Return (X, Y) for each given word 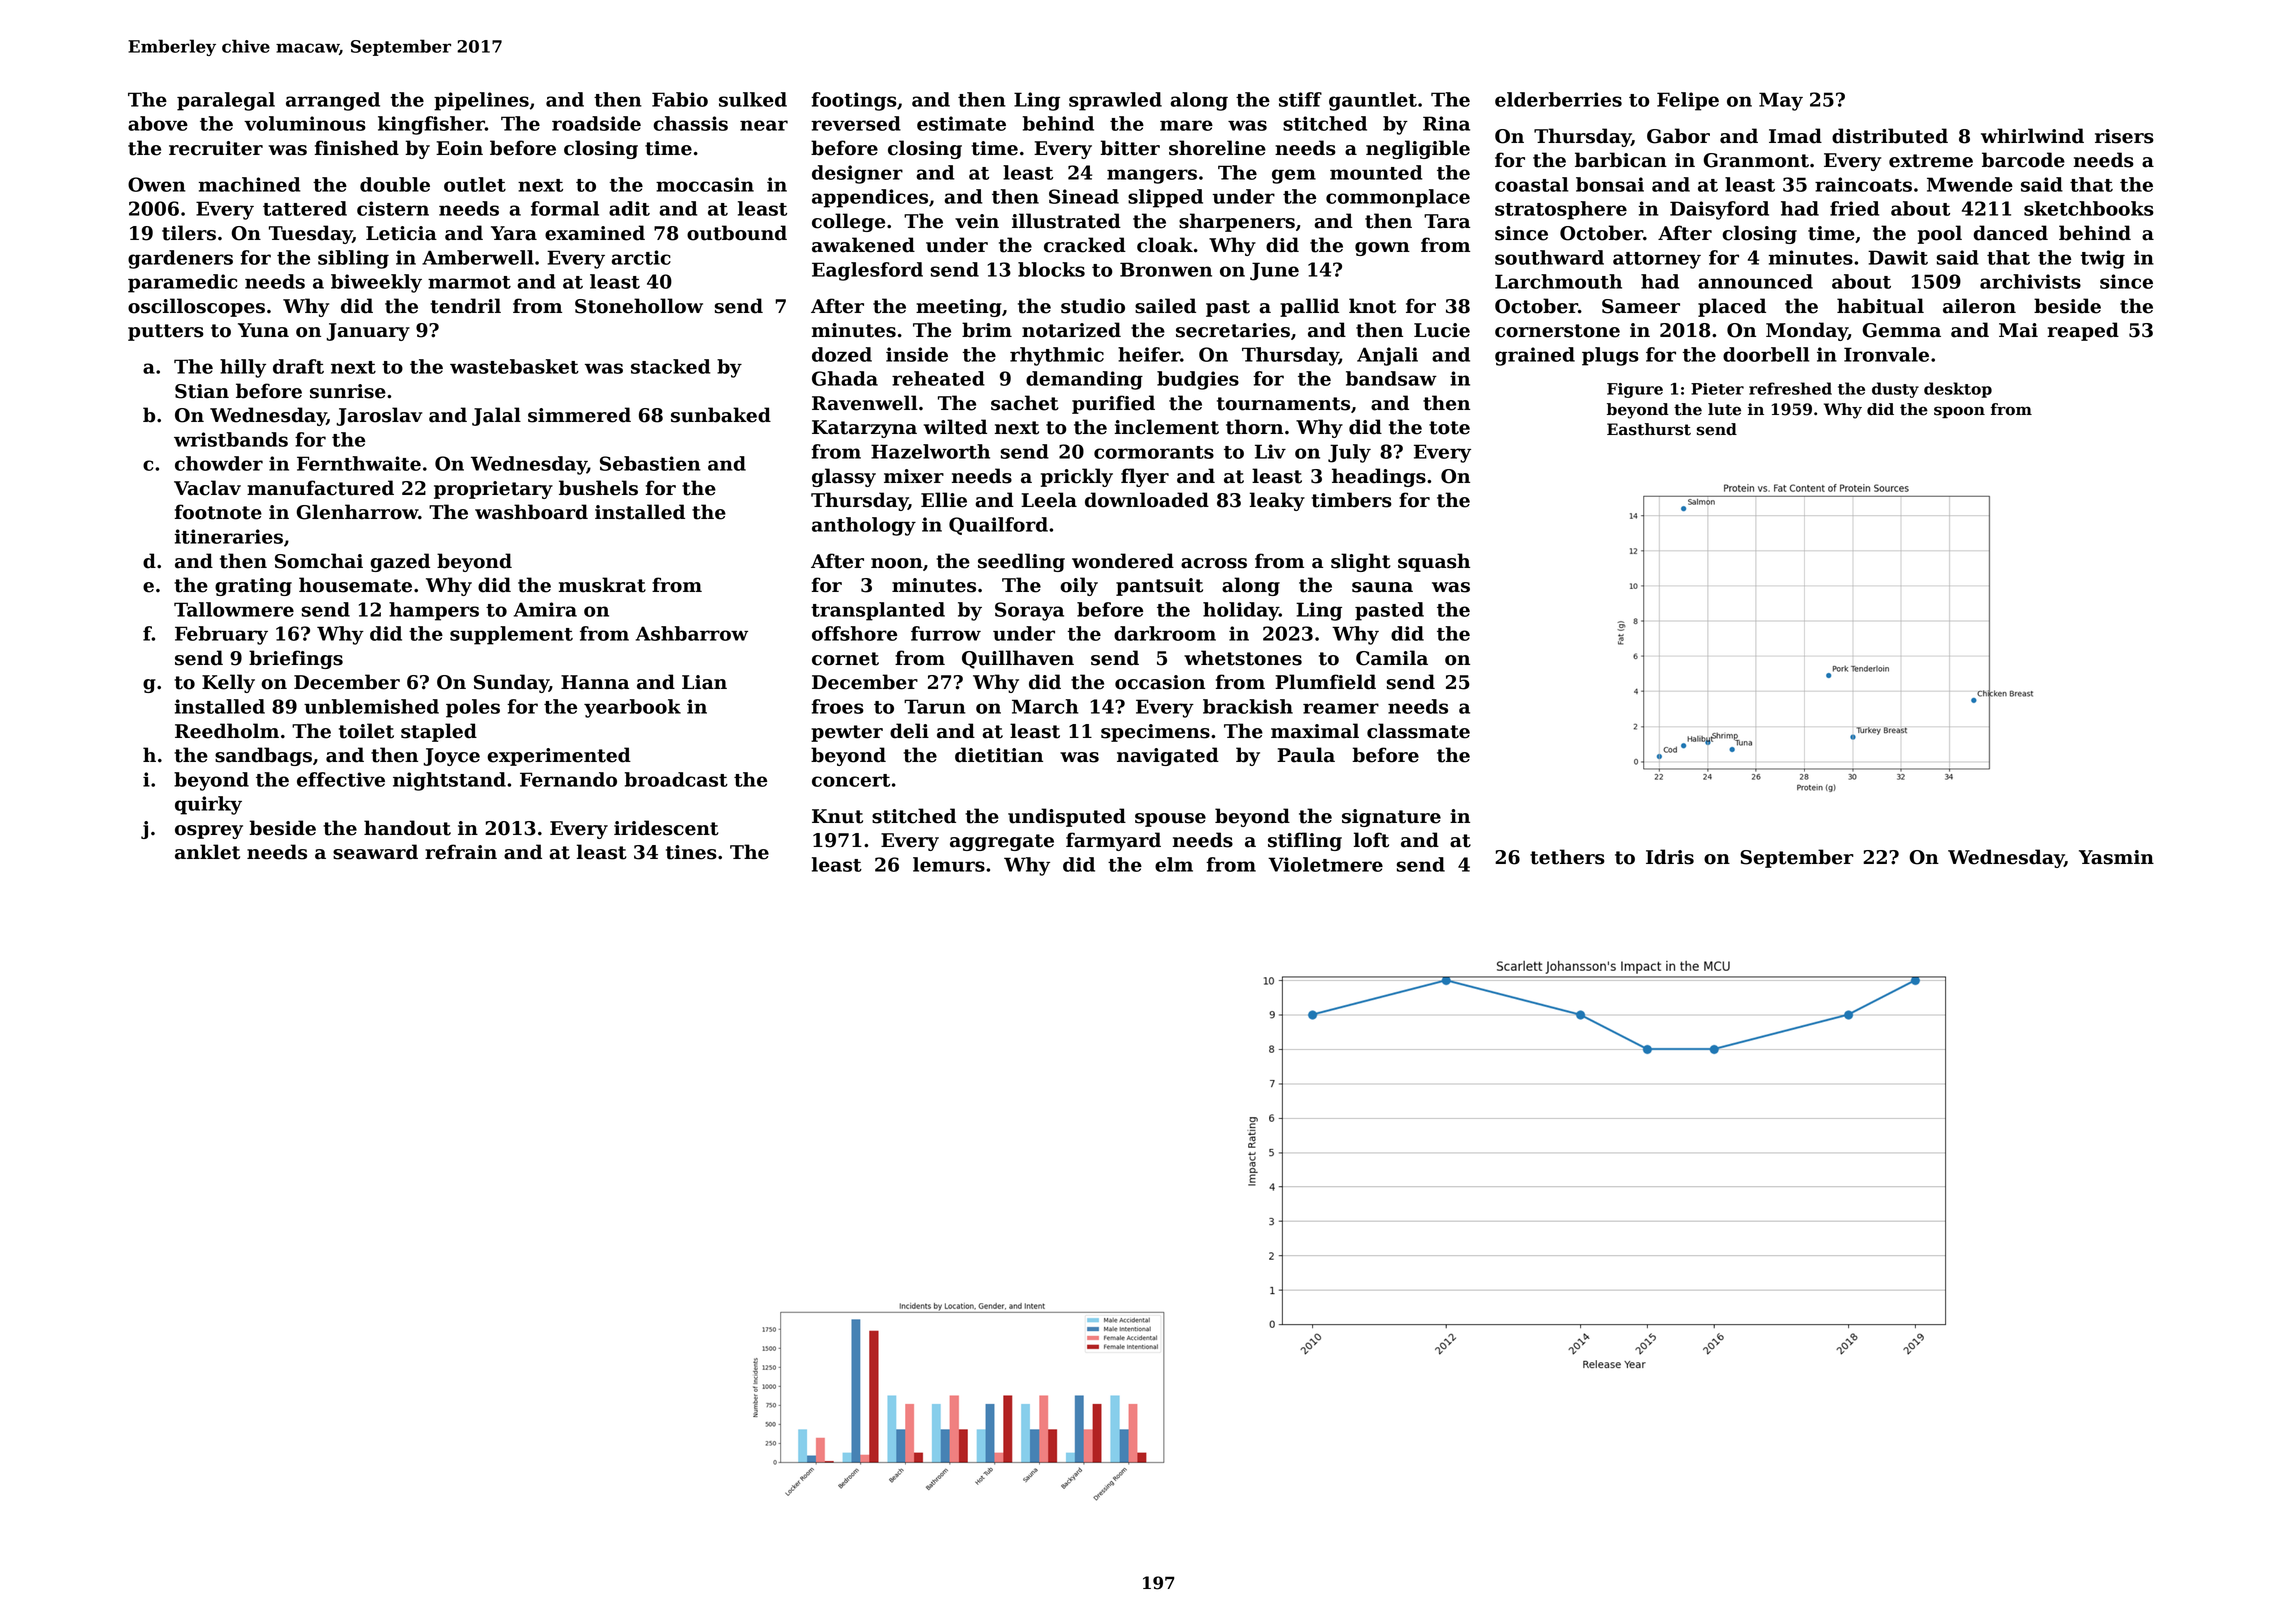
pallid (1309, 307)
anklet (207, 852)
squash (1434, 562)
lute (1724, 409)
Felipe (1688, 101)
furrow (946, 633)
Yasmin (2116, 857)
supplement (511, 635)
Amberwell (478, 257)
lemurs (949, 864)
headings (1379, 477)
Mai (2018, 330)
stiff (1300, 99)
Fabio (680, 99)
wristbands (231, 439)
